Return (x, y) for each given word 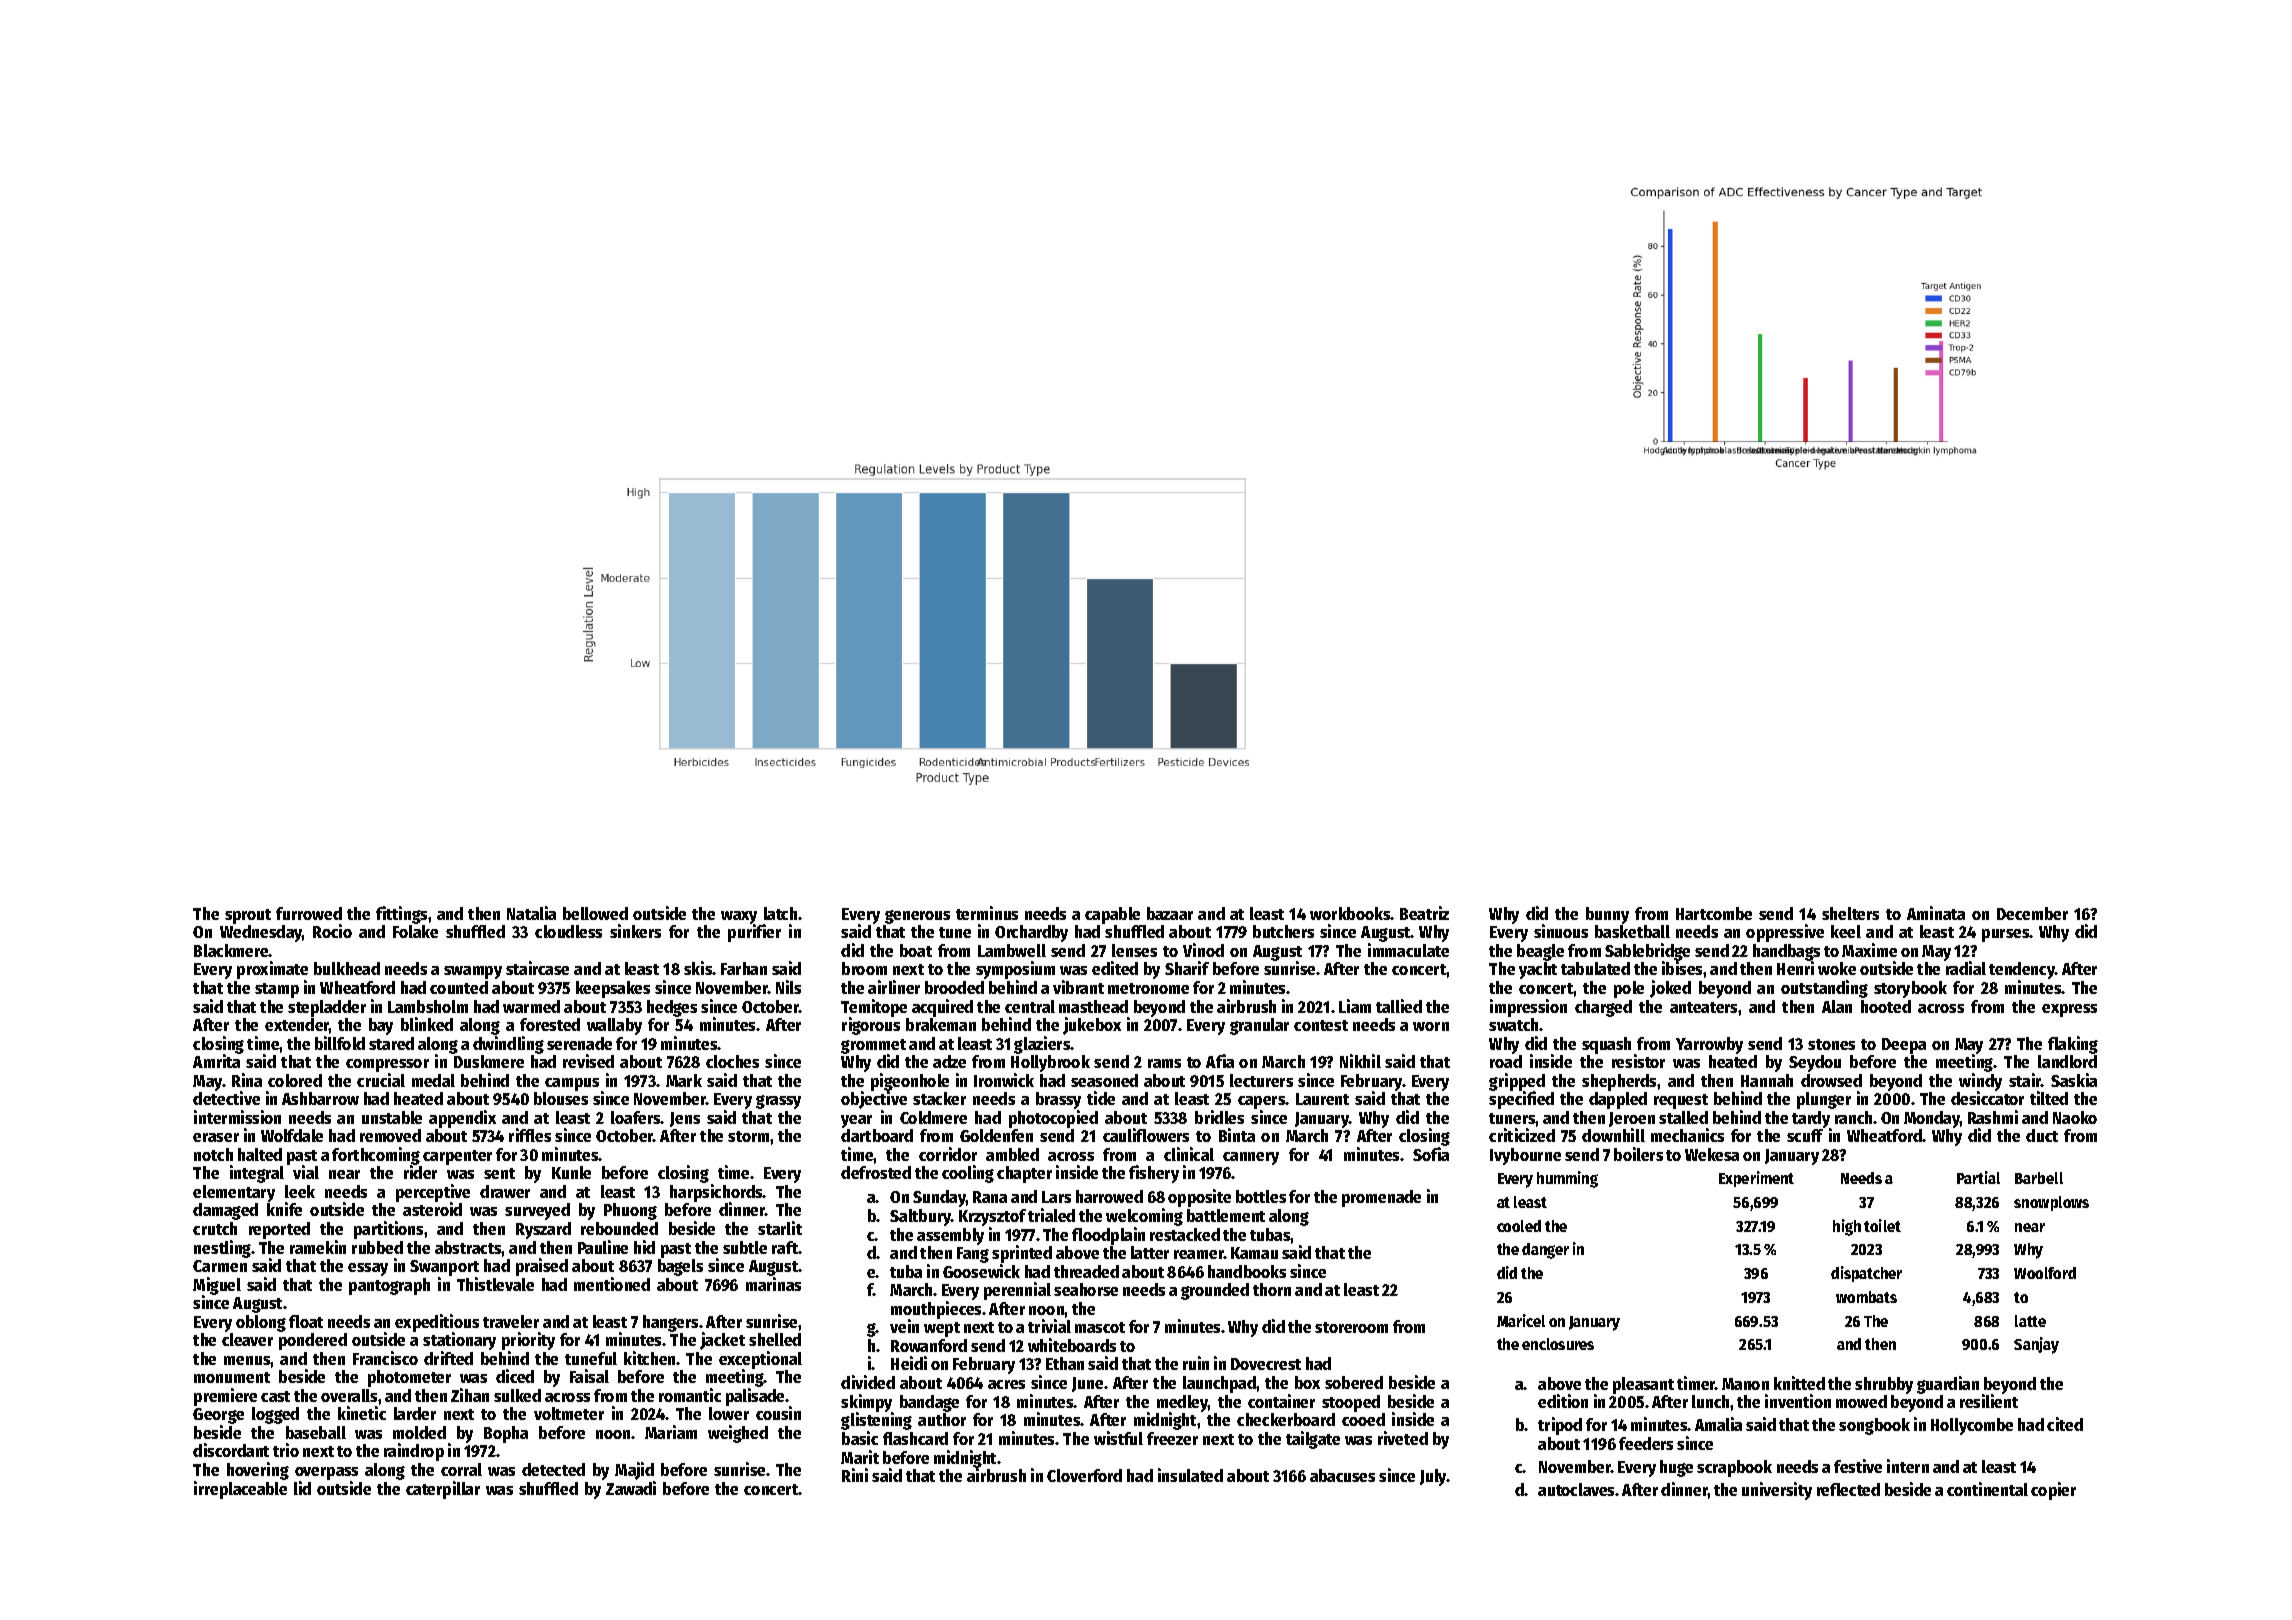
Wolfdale (292, 1135)
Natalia (531, 913)
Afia (1220, 1061)
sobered (1354, 1382)
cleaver (247, 1339)
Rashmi (1993, 1117)
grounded (1215, 1291)
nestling (223, 1249)
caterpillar (443, 1490)
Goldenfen (996, 1135)
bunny (1607, 915)
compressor (387, 1065)
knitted (1799, 1383)
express (2069, 1010)
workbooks (1350, 913)
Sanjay (2036, 1345)
